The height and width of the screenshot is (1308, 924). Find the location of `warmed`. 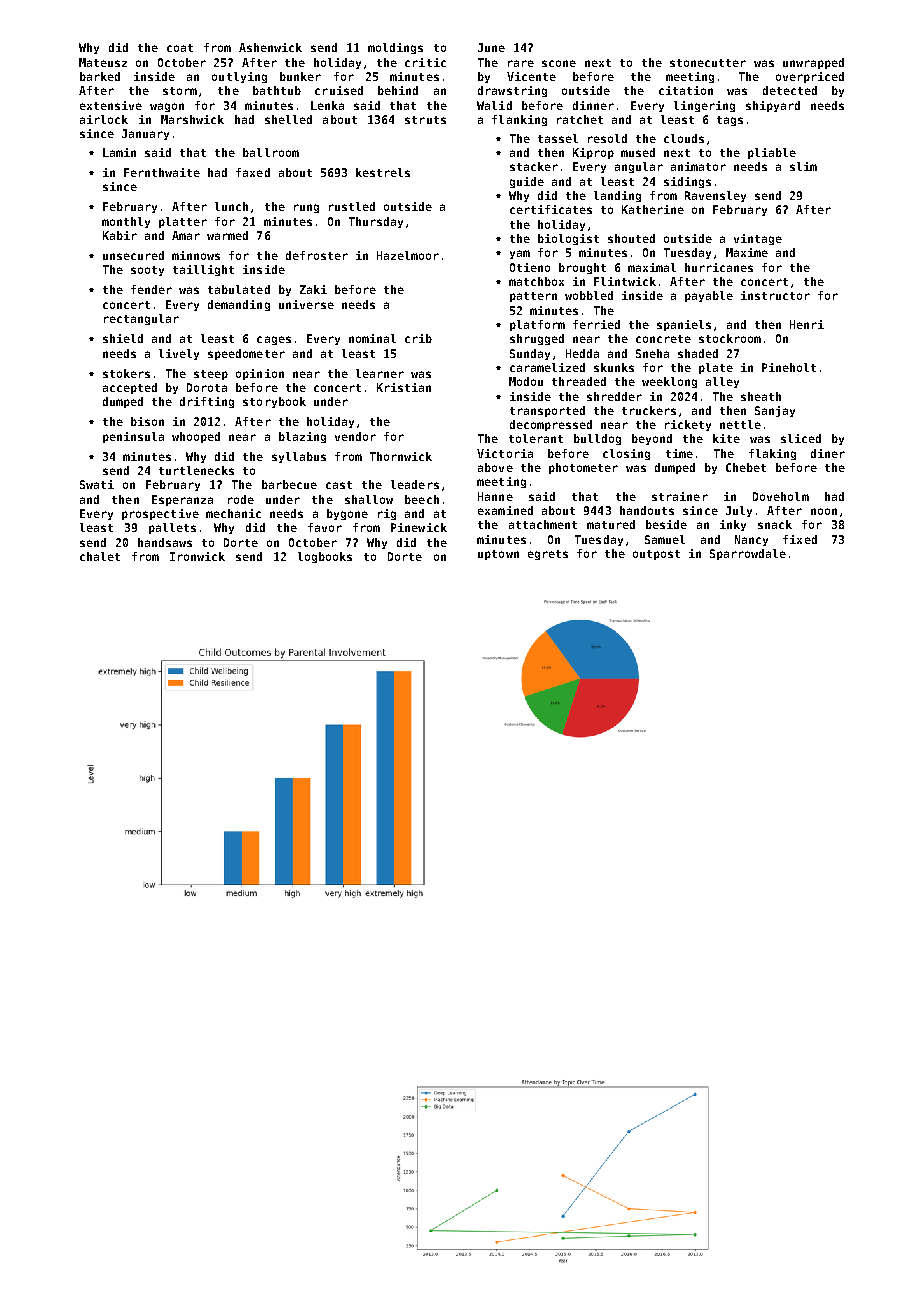

warmed is located at coordinates (227, 235).
